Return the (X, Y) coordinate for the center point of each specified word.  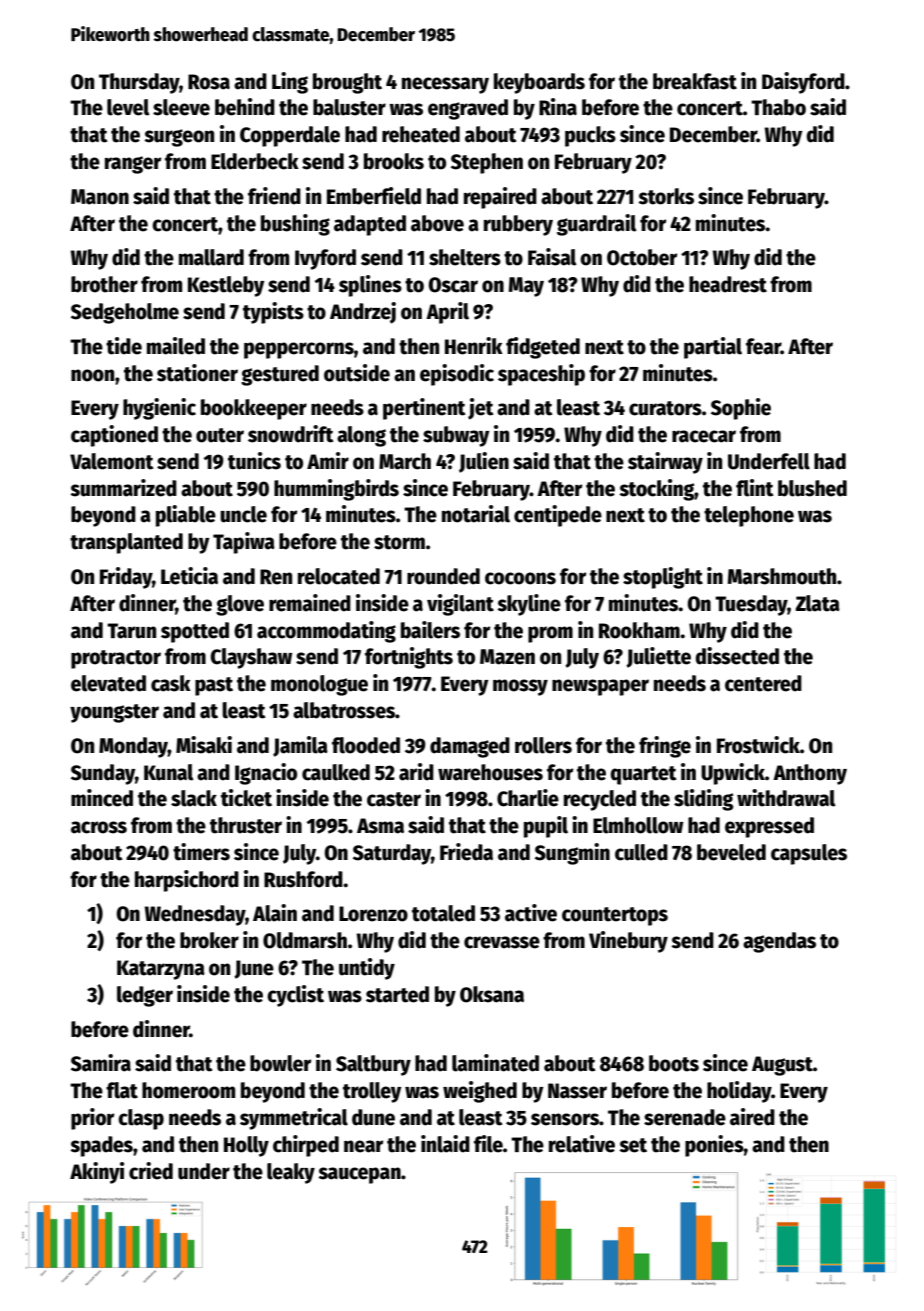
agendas (779, 942)
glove (240, 605)
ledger (145, 996)
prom (550, 634)
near (363, 1146)
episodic (457, 375)
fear (763, 346)
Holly (246, 1146)
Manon (100, 197)
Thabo (778, 107)
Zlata (818, 603)
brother (104, 284)
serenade (685, 1117)
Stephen (487, 163)
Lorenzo (373, 914)
